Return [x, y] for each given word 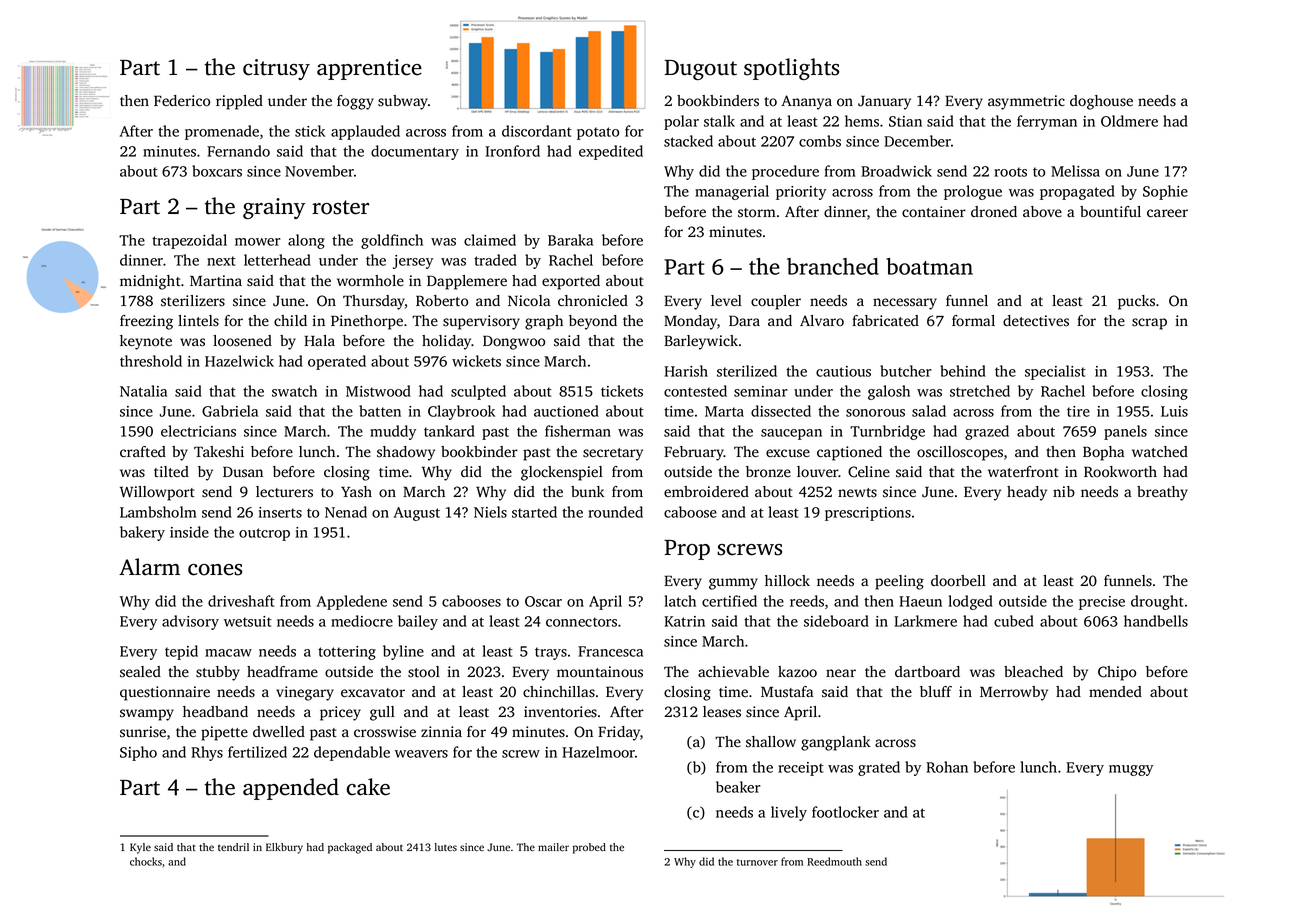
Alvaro [822, 320]
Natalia [143, 391]
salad [929, 411]
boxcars [217, 171]
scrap [1149, 324]
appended [291, 789]
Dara [744, 320]
